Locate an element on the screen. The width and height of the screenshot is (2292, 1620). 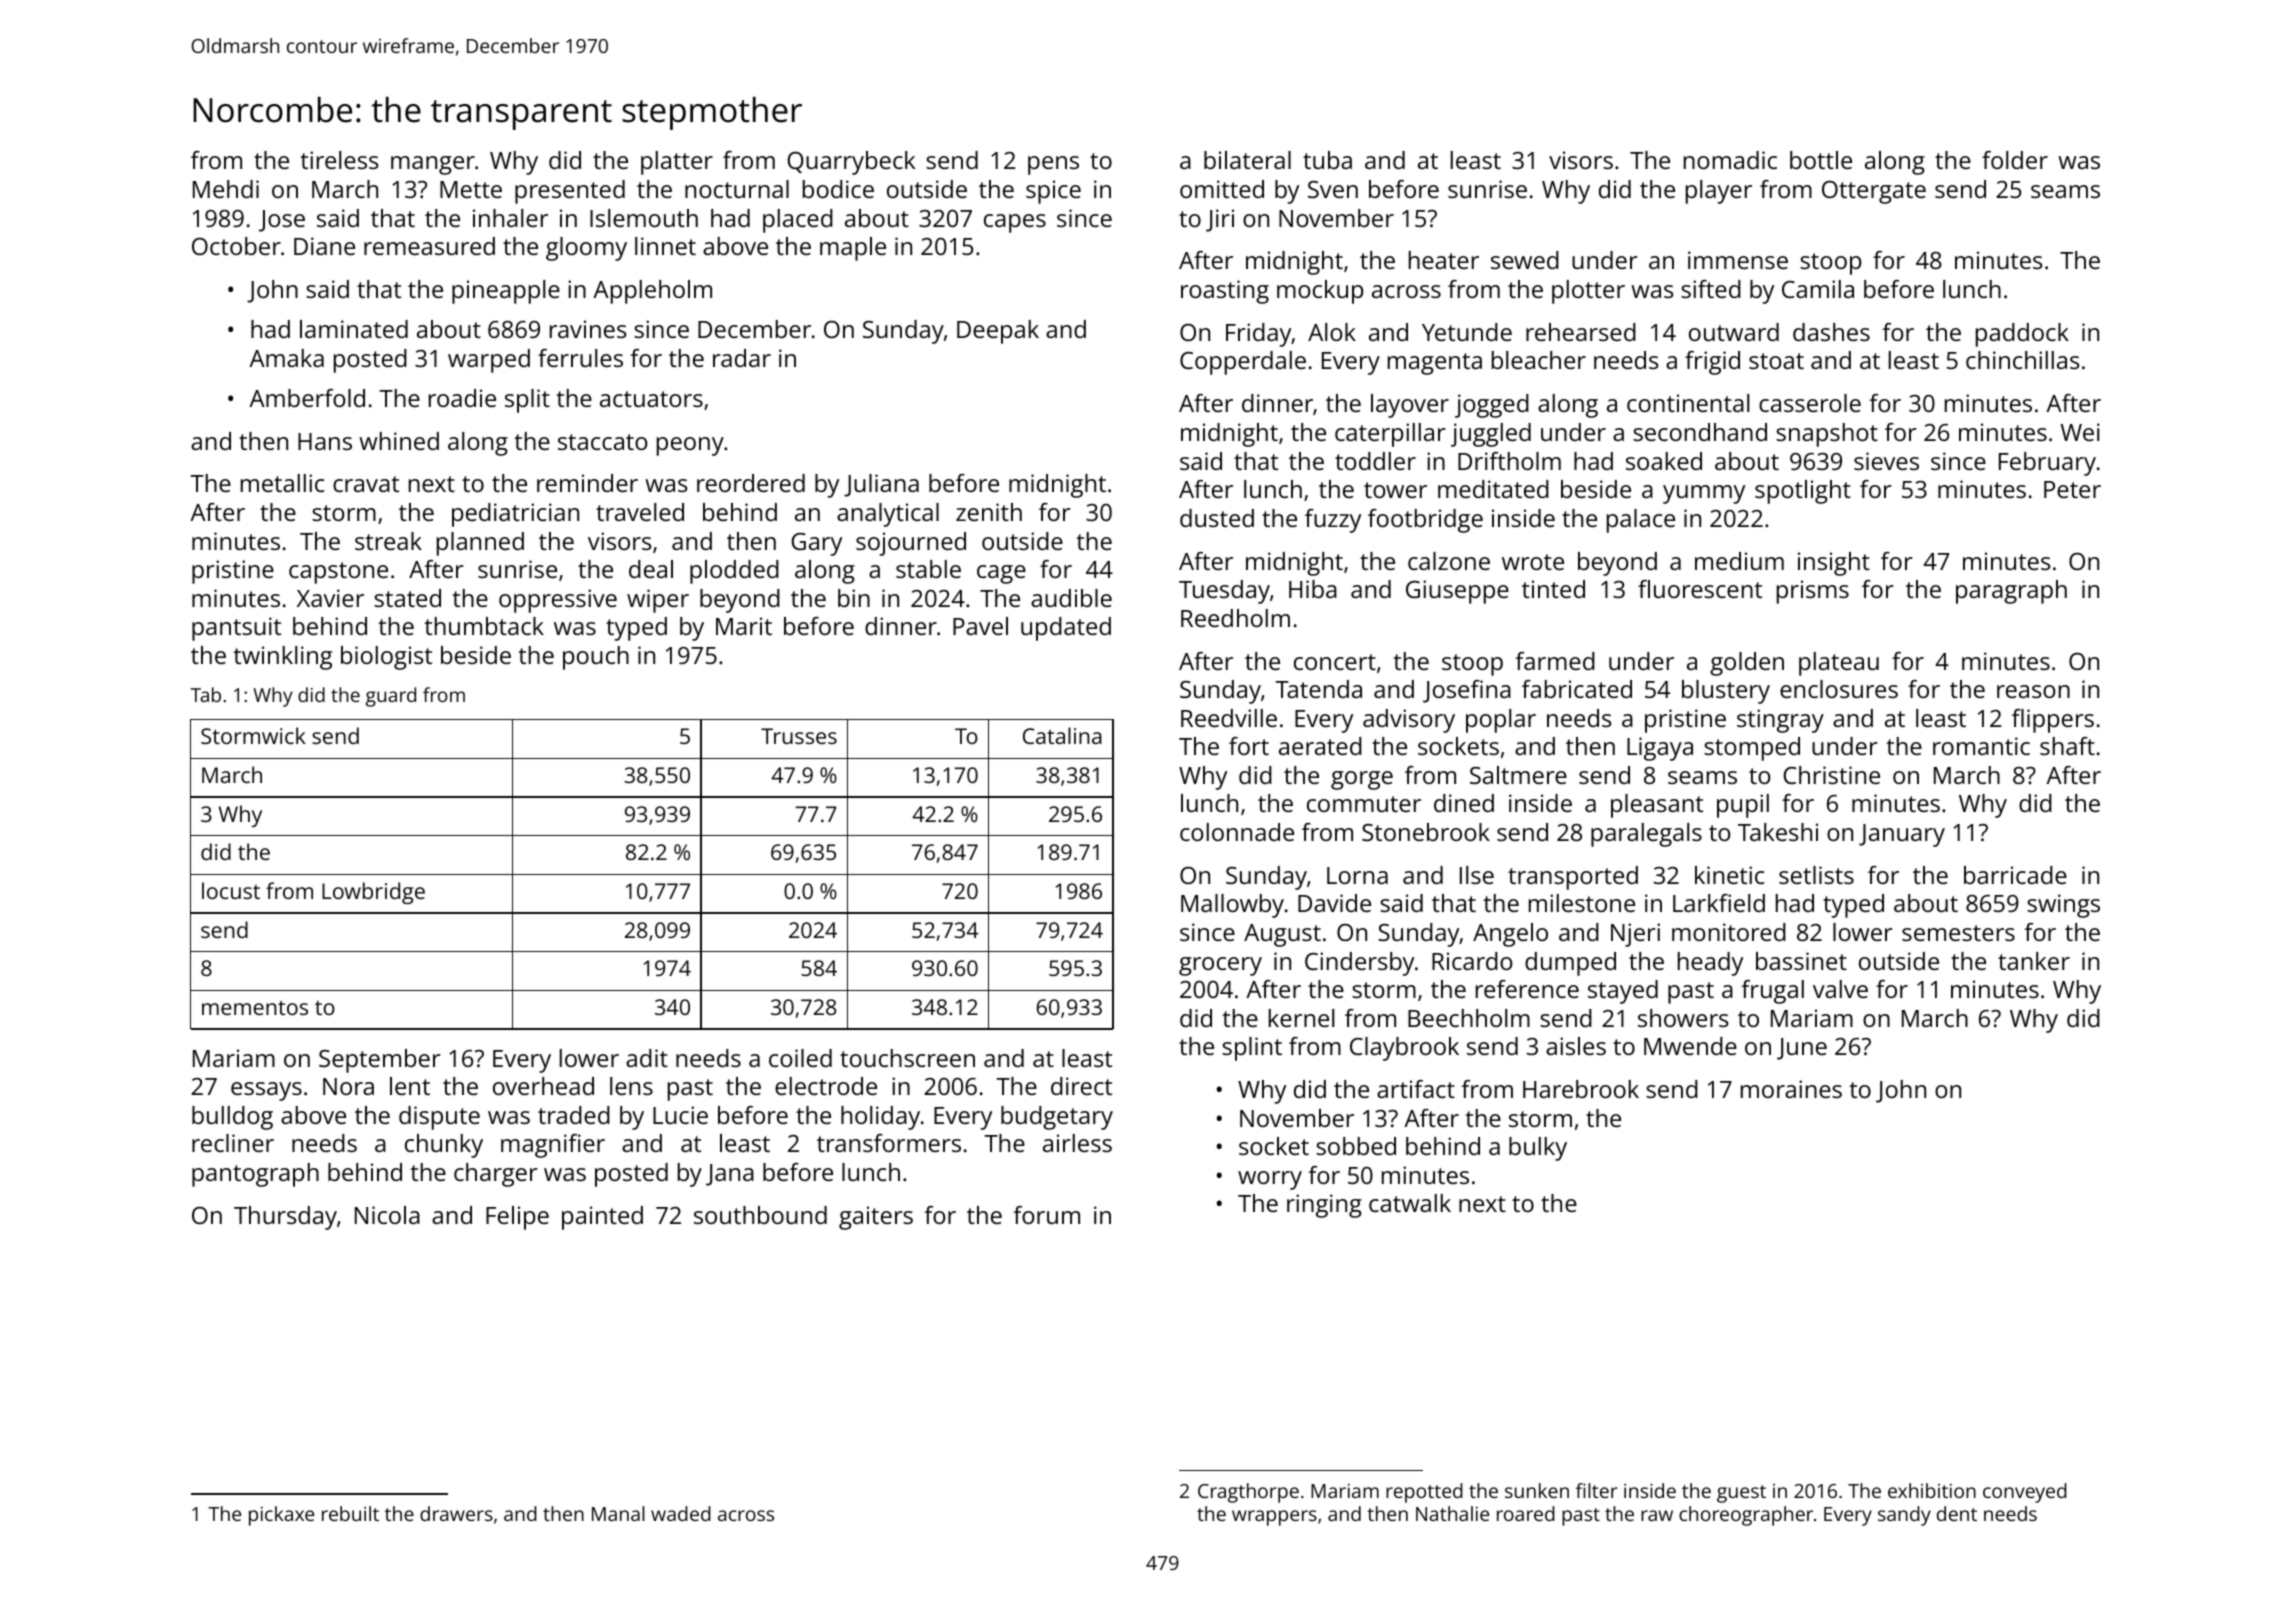
heady is located at coordinates (1710, 964).
